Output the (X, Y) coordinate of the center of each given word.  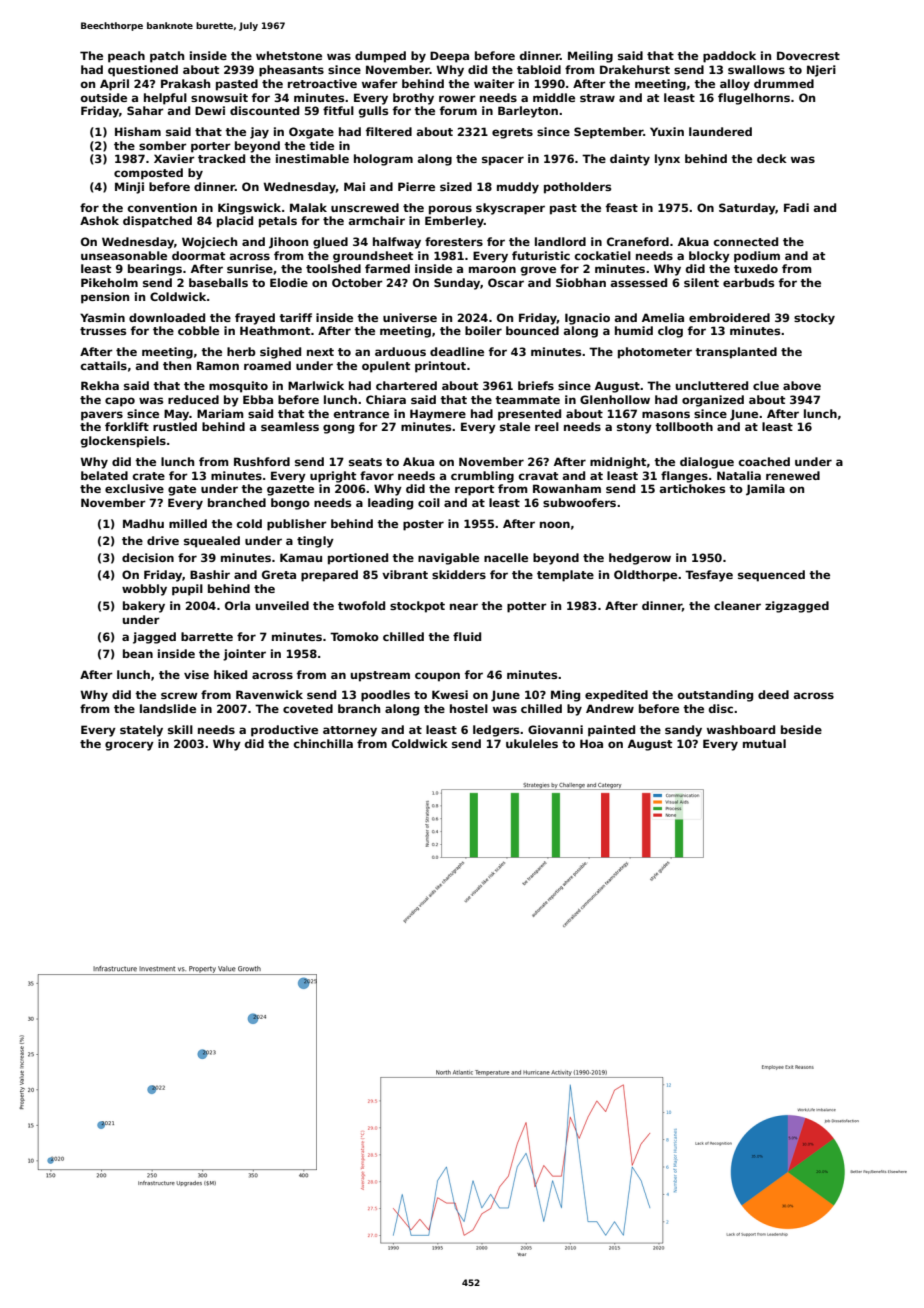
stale (515, 426)
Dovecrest (808, 55)
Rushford (262, 461)
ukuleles (532, 743)
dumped (380, 57)
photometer (655, 353)
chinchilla (323, 743)
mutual (764, 743)
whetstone (289, 55)
